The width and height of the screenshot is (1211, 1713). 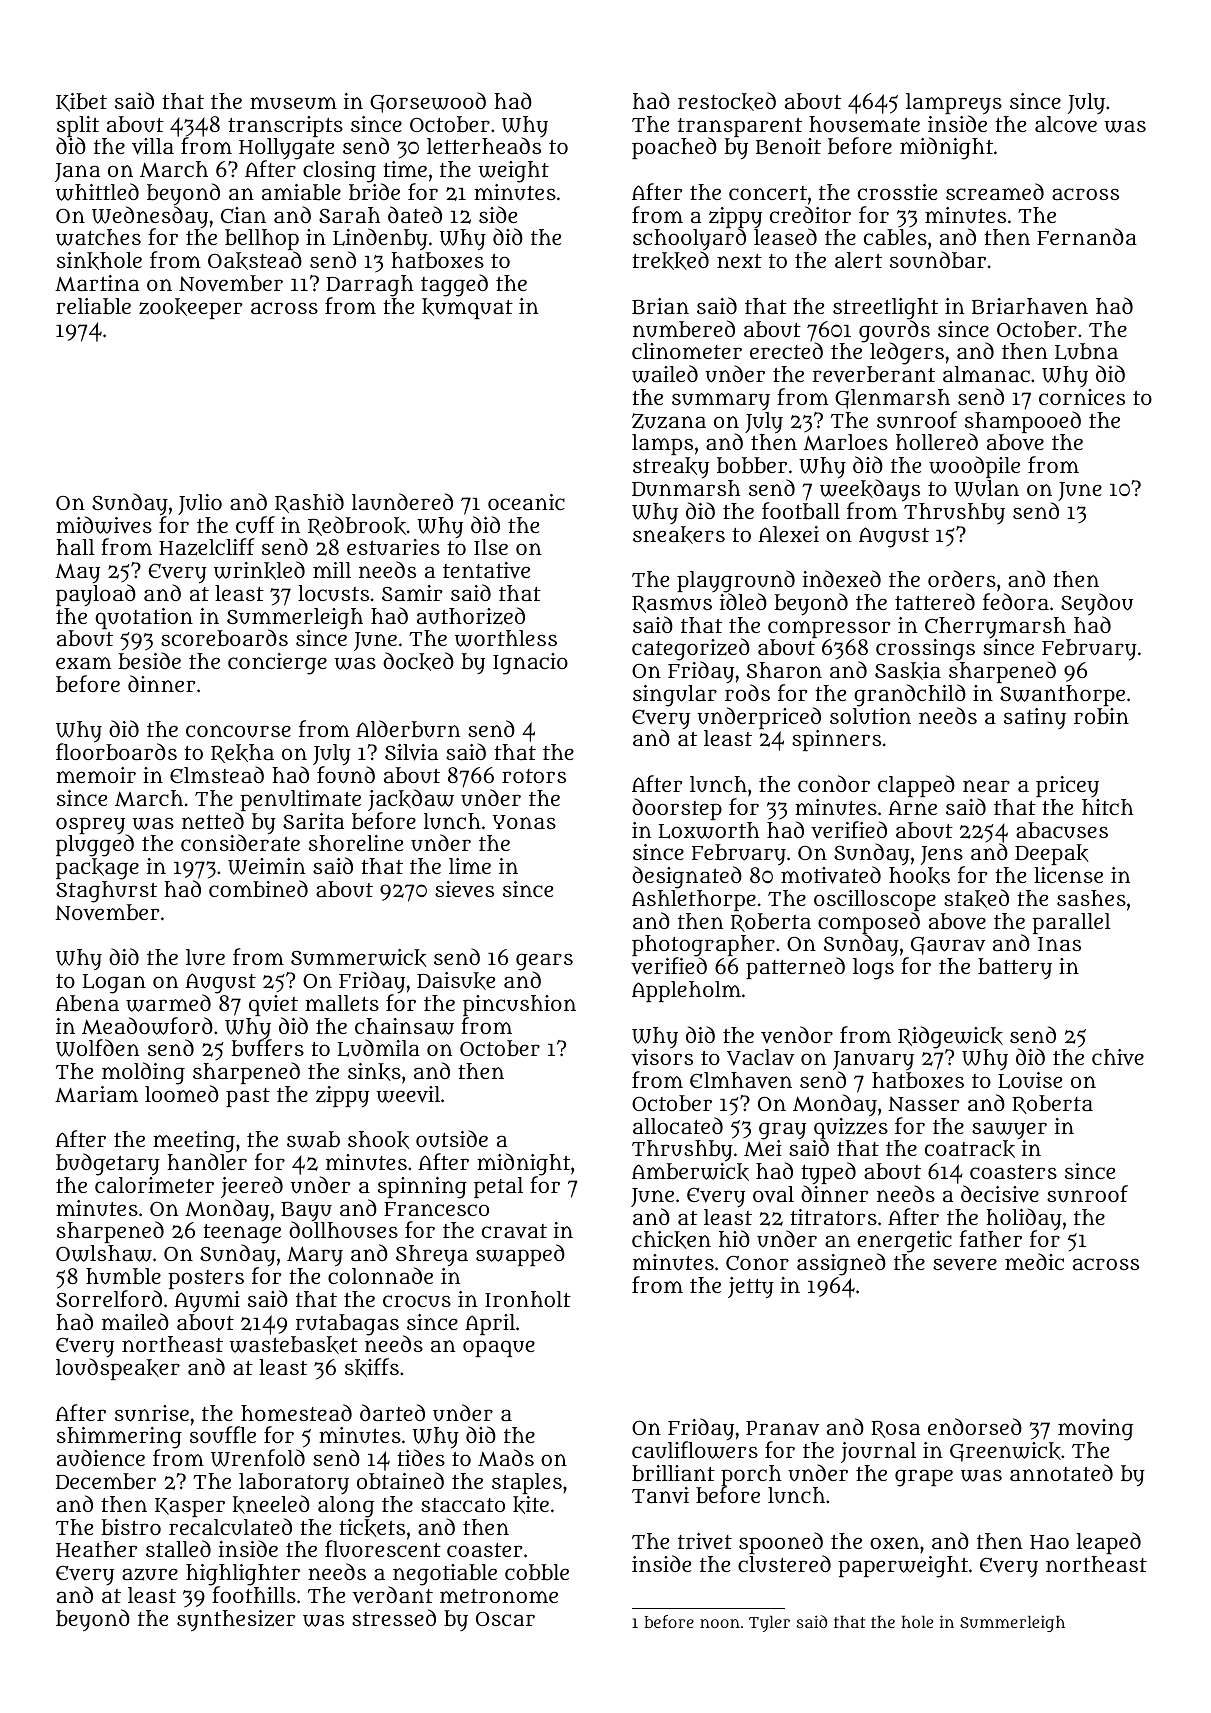 I want to click on chive, so click(x=1118, y=1057).
